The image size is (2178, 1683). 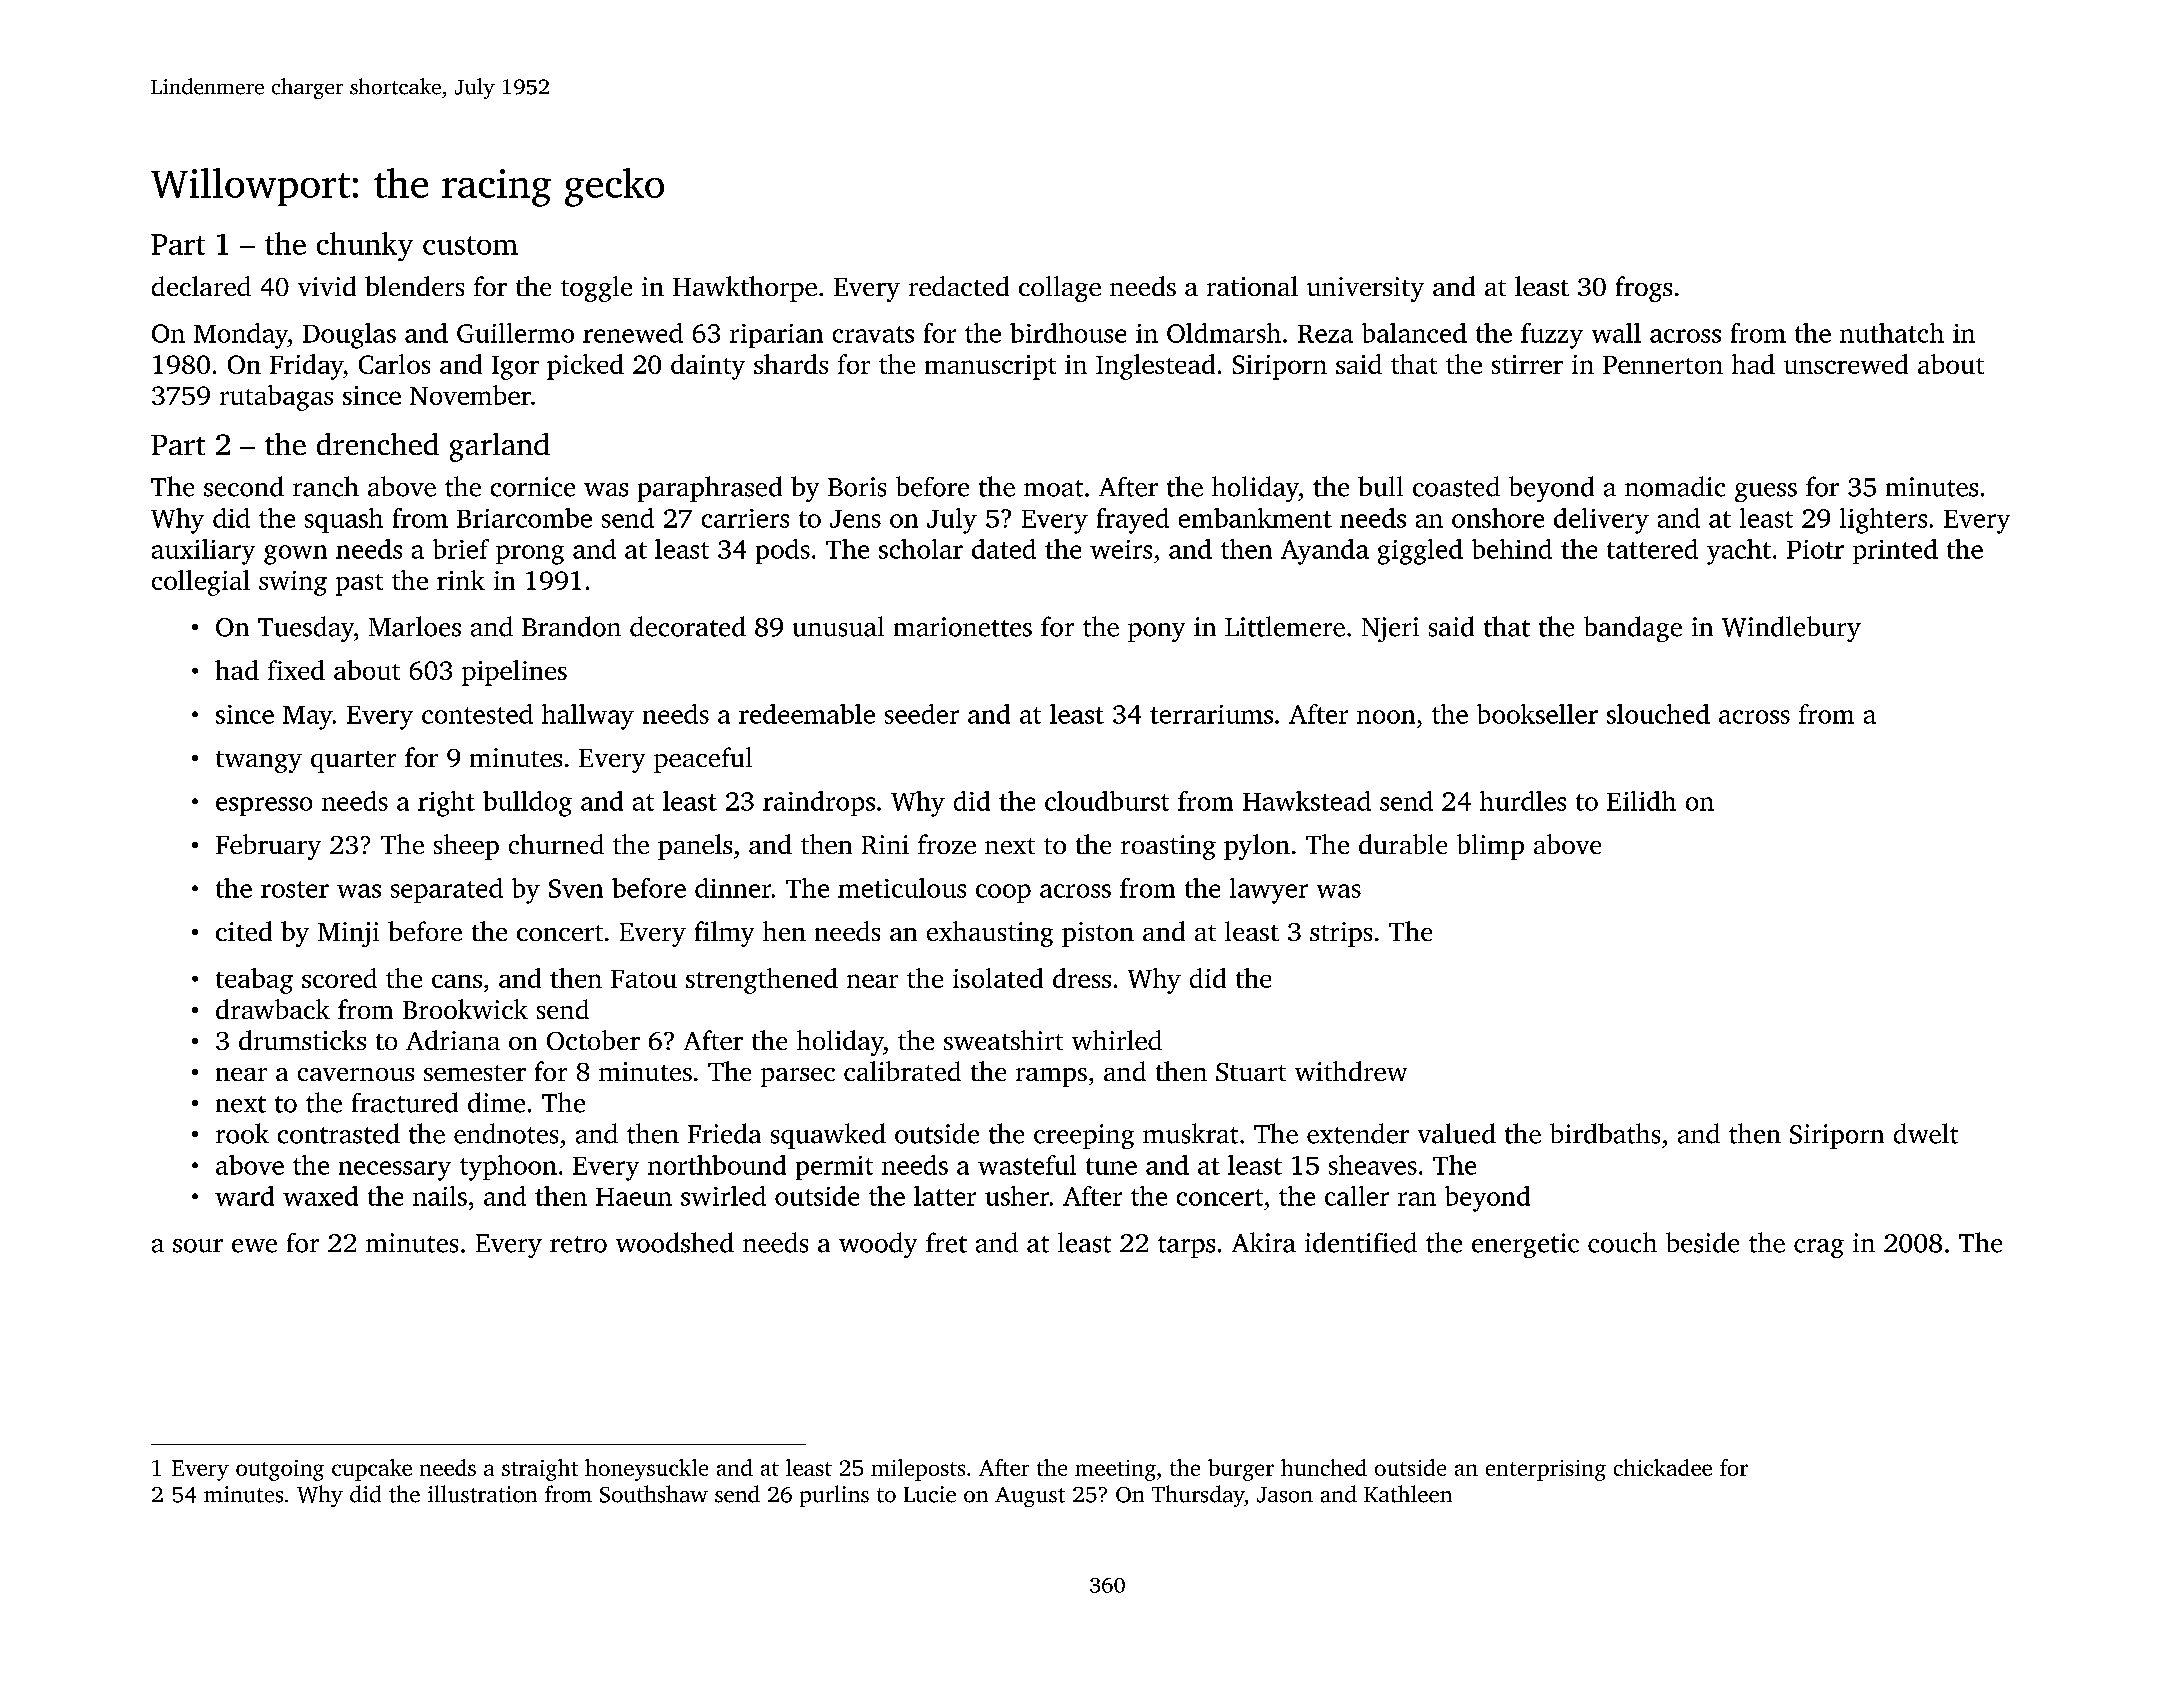 What do you see at coordinates (1644, 289) in the screenshot?
I see `frogs` at bounding box center [1644, 289].
